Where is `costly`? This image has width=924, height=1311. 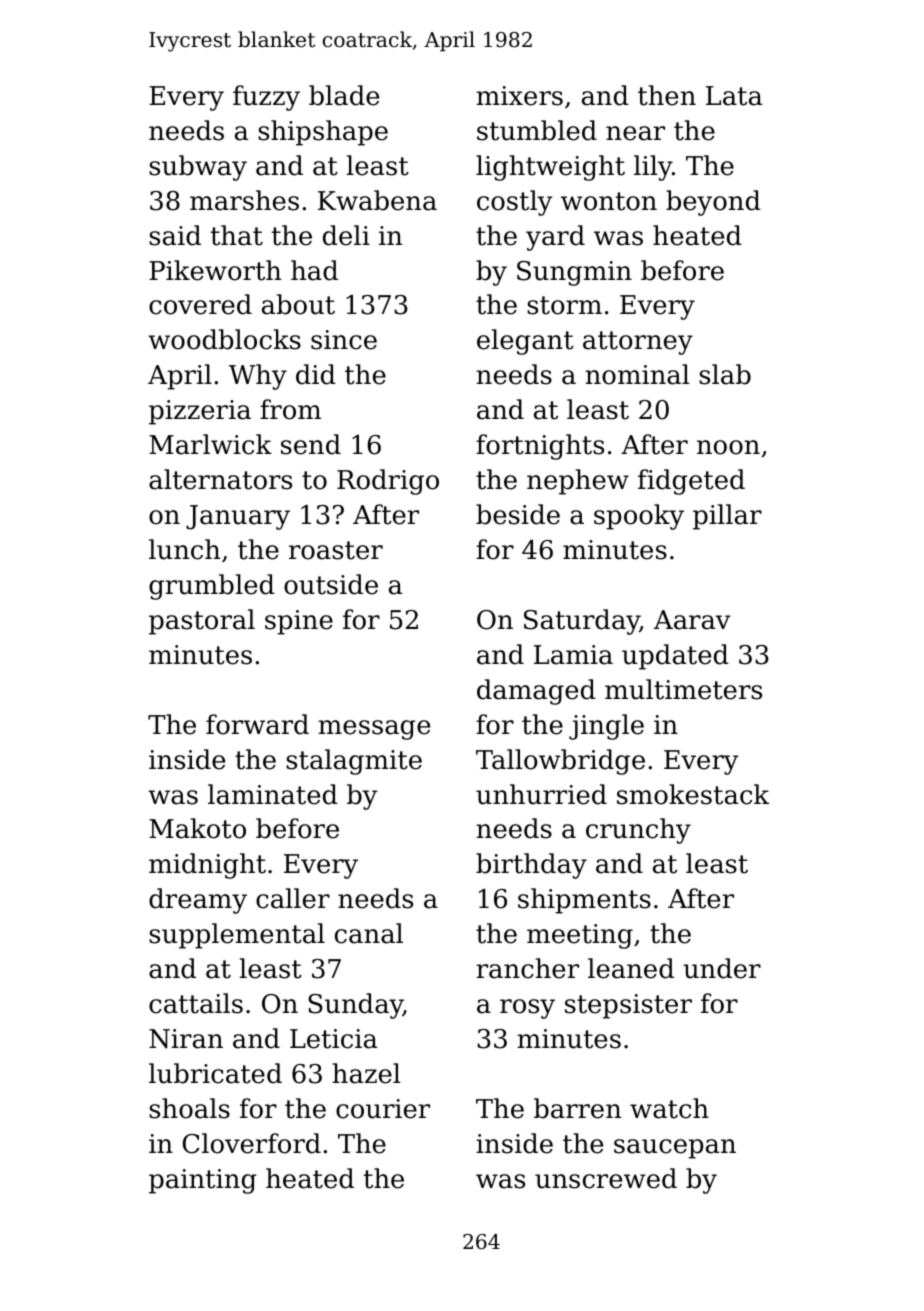
costly is located at coordinates (515, 203).
